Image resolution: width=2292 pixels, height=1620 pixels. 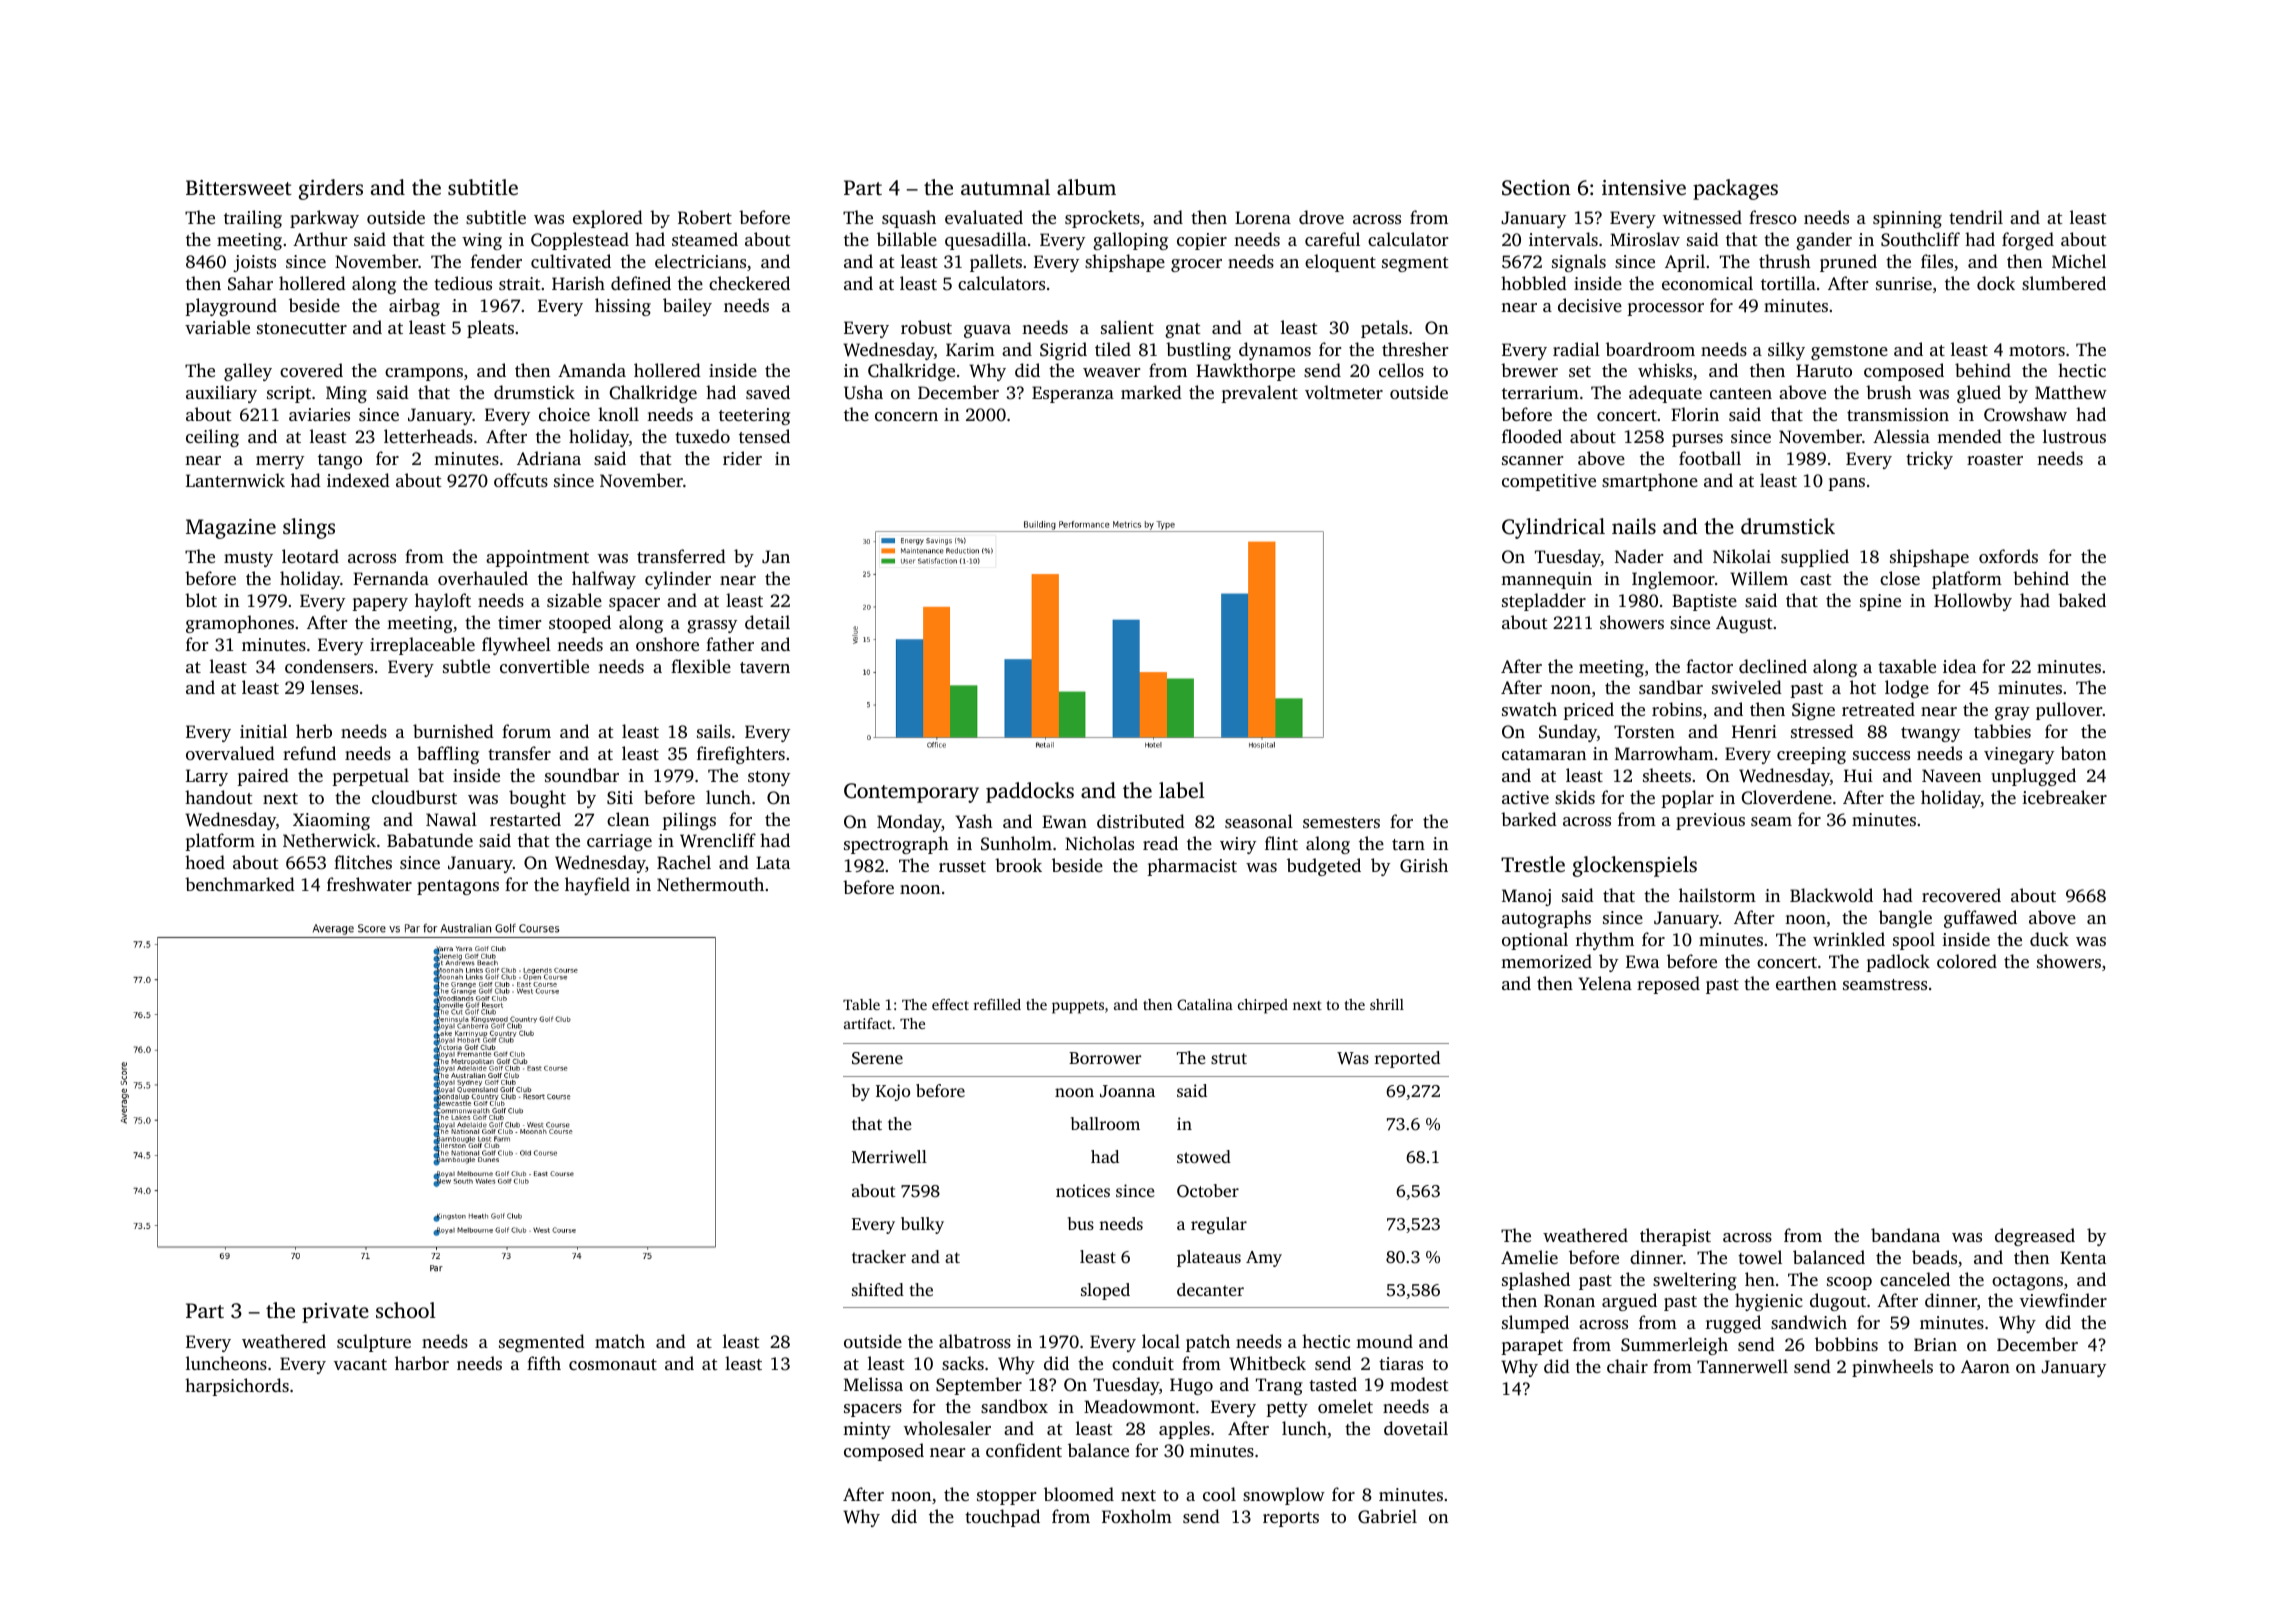 What do you see at coordinates (911, 793) in the screenshot?
I see `Contemporary` at bounding box center [911, 793].
